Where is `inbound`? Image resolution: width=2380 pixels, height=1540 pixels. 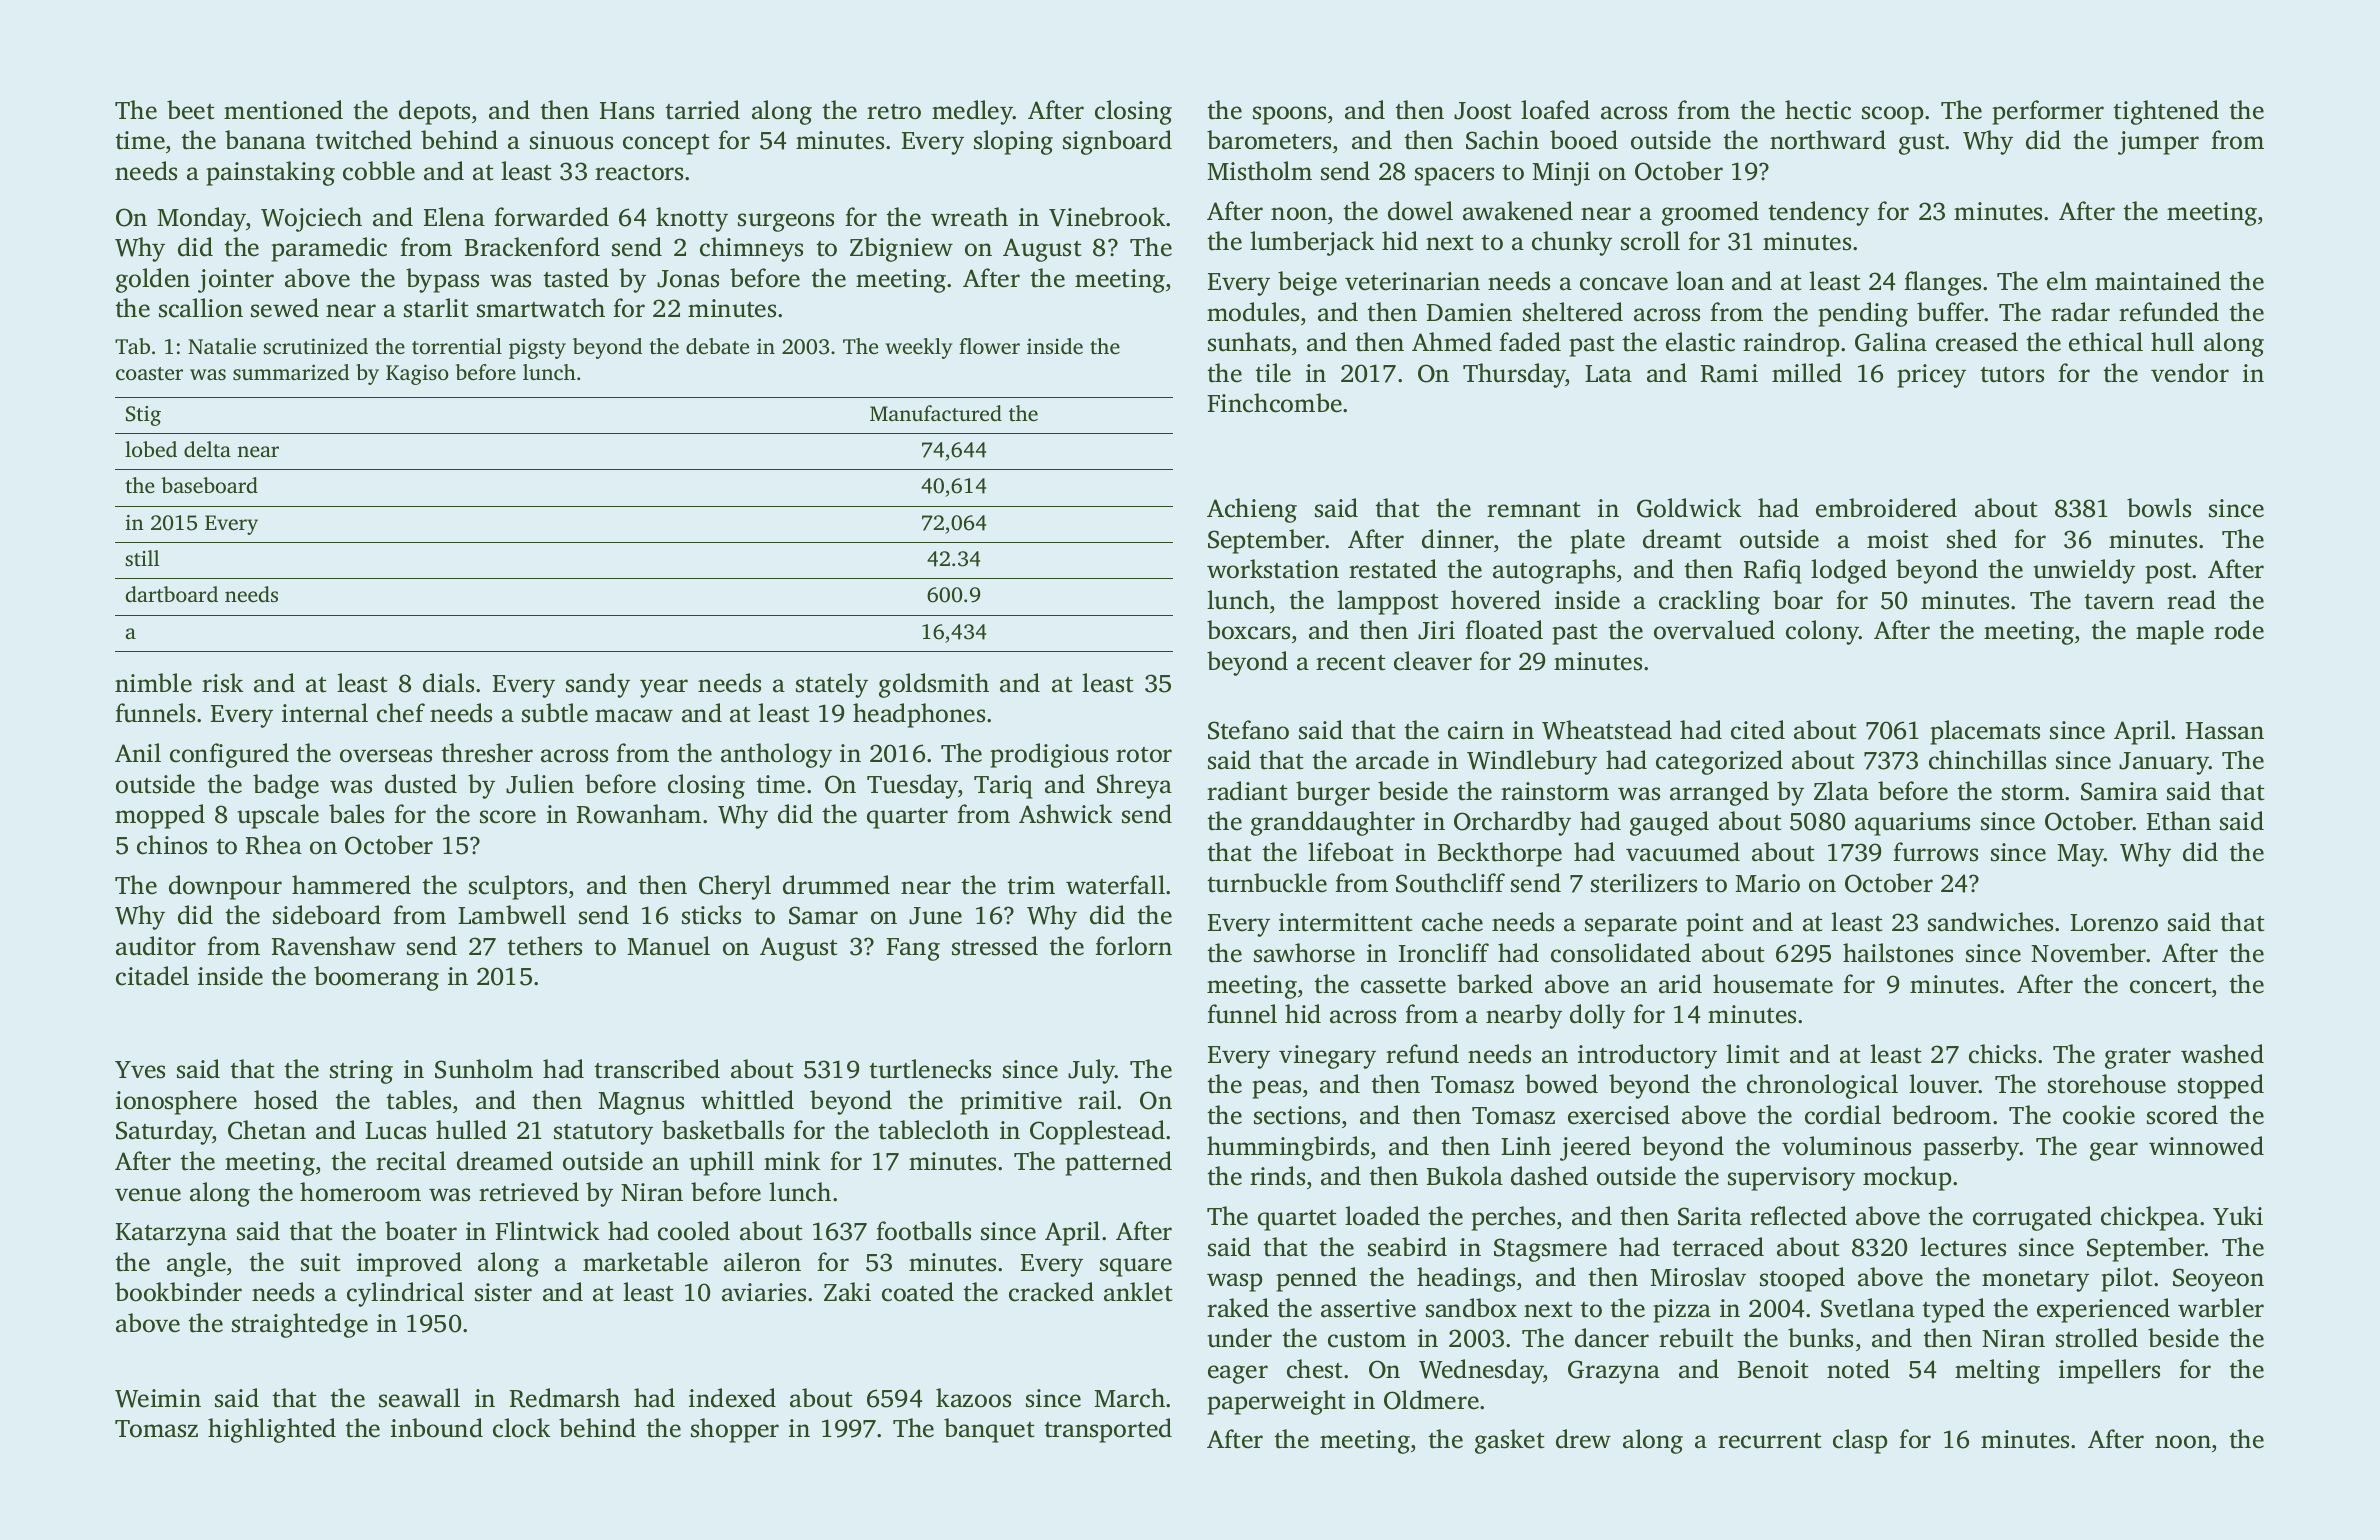 inbound is located at coordinates (437, 1428).
